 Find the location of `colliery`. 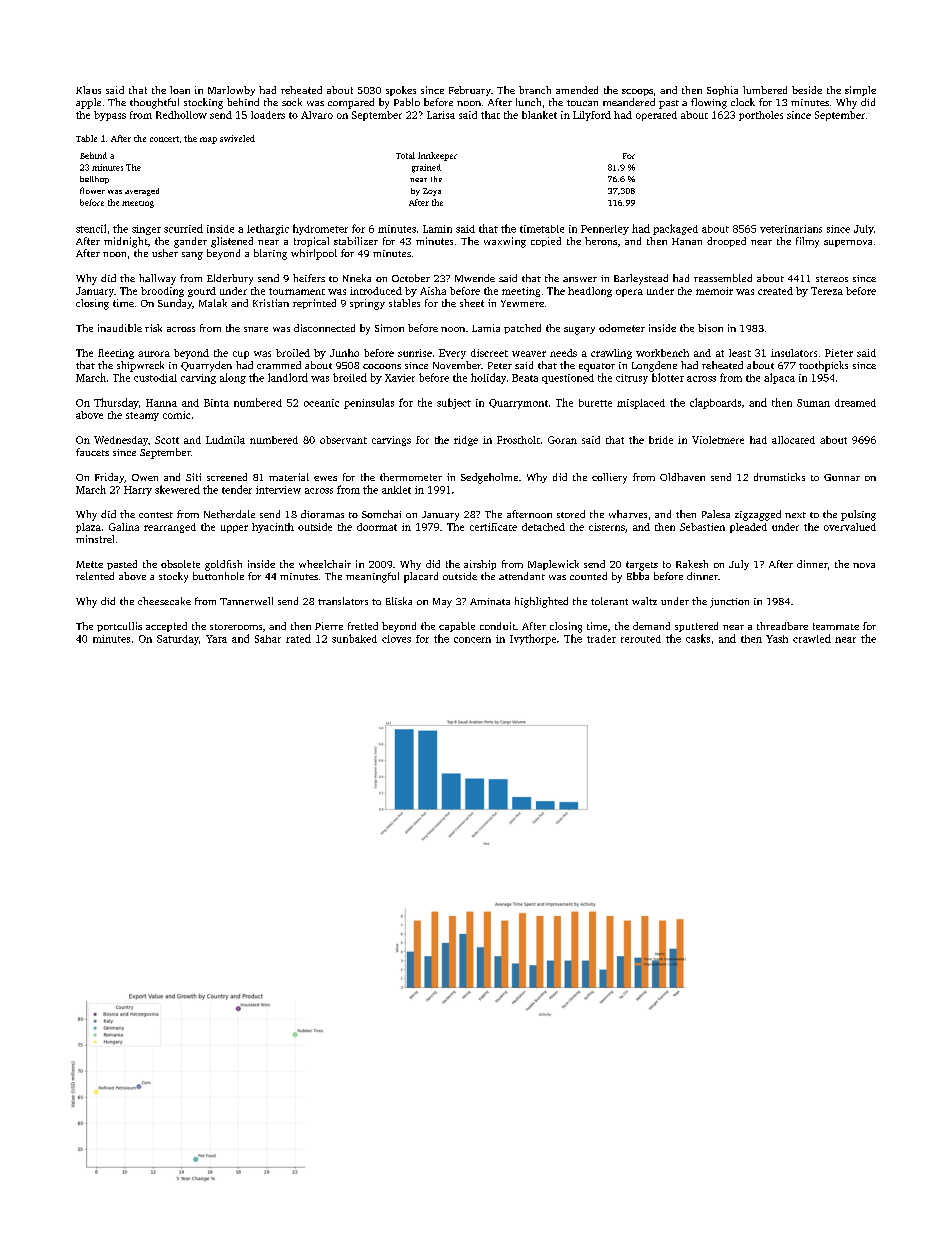

colliery is located at coordinates (609, 478).
